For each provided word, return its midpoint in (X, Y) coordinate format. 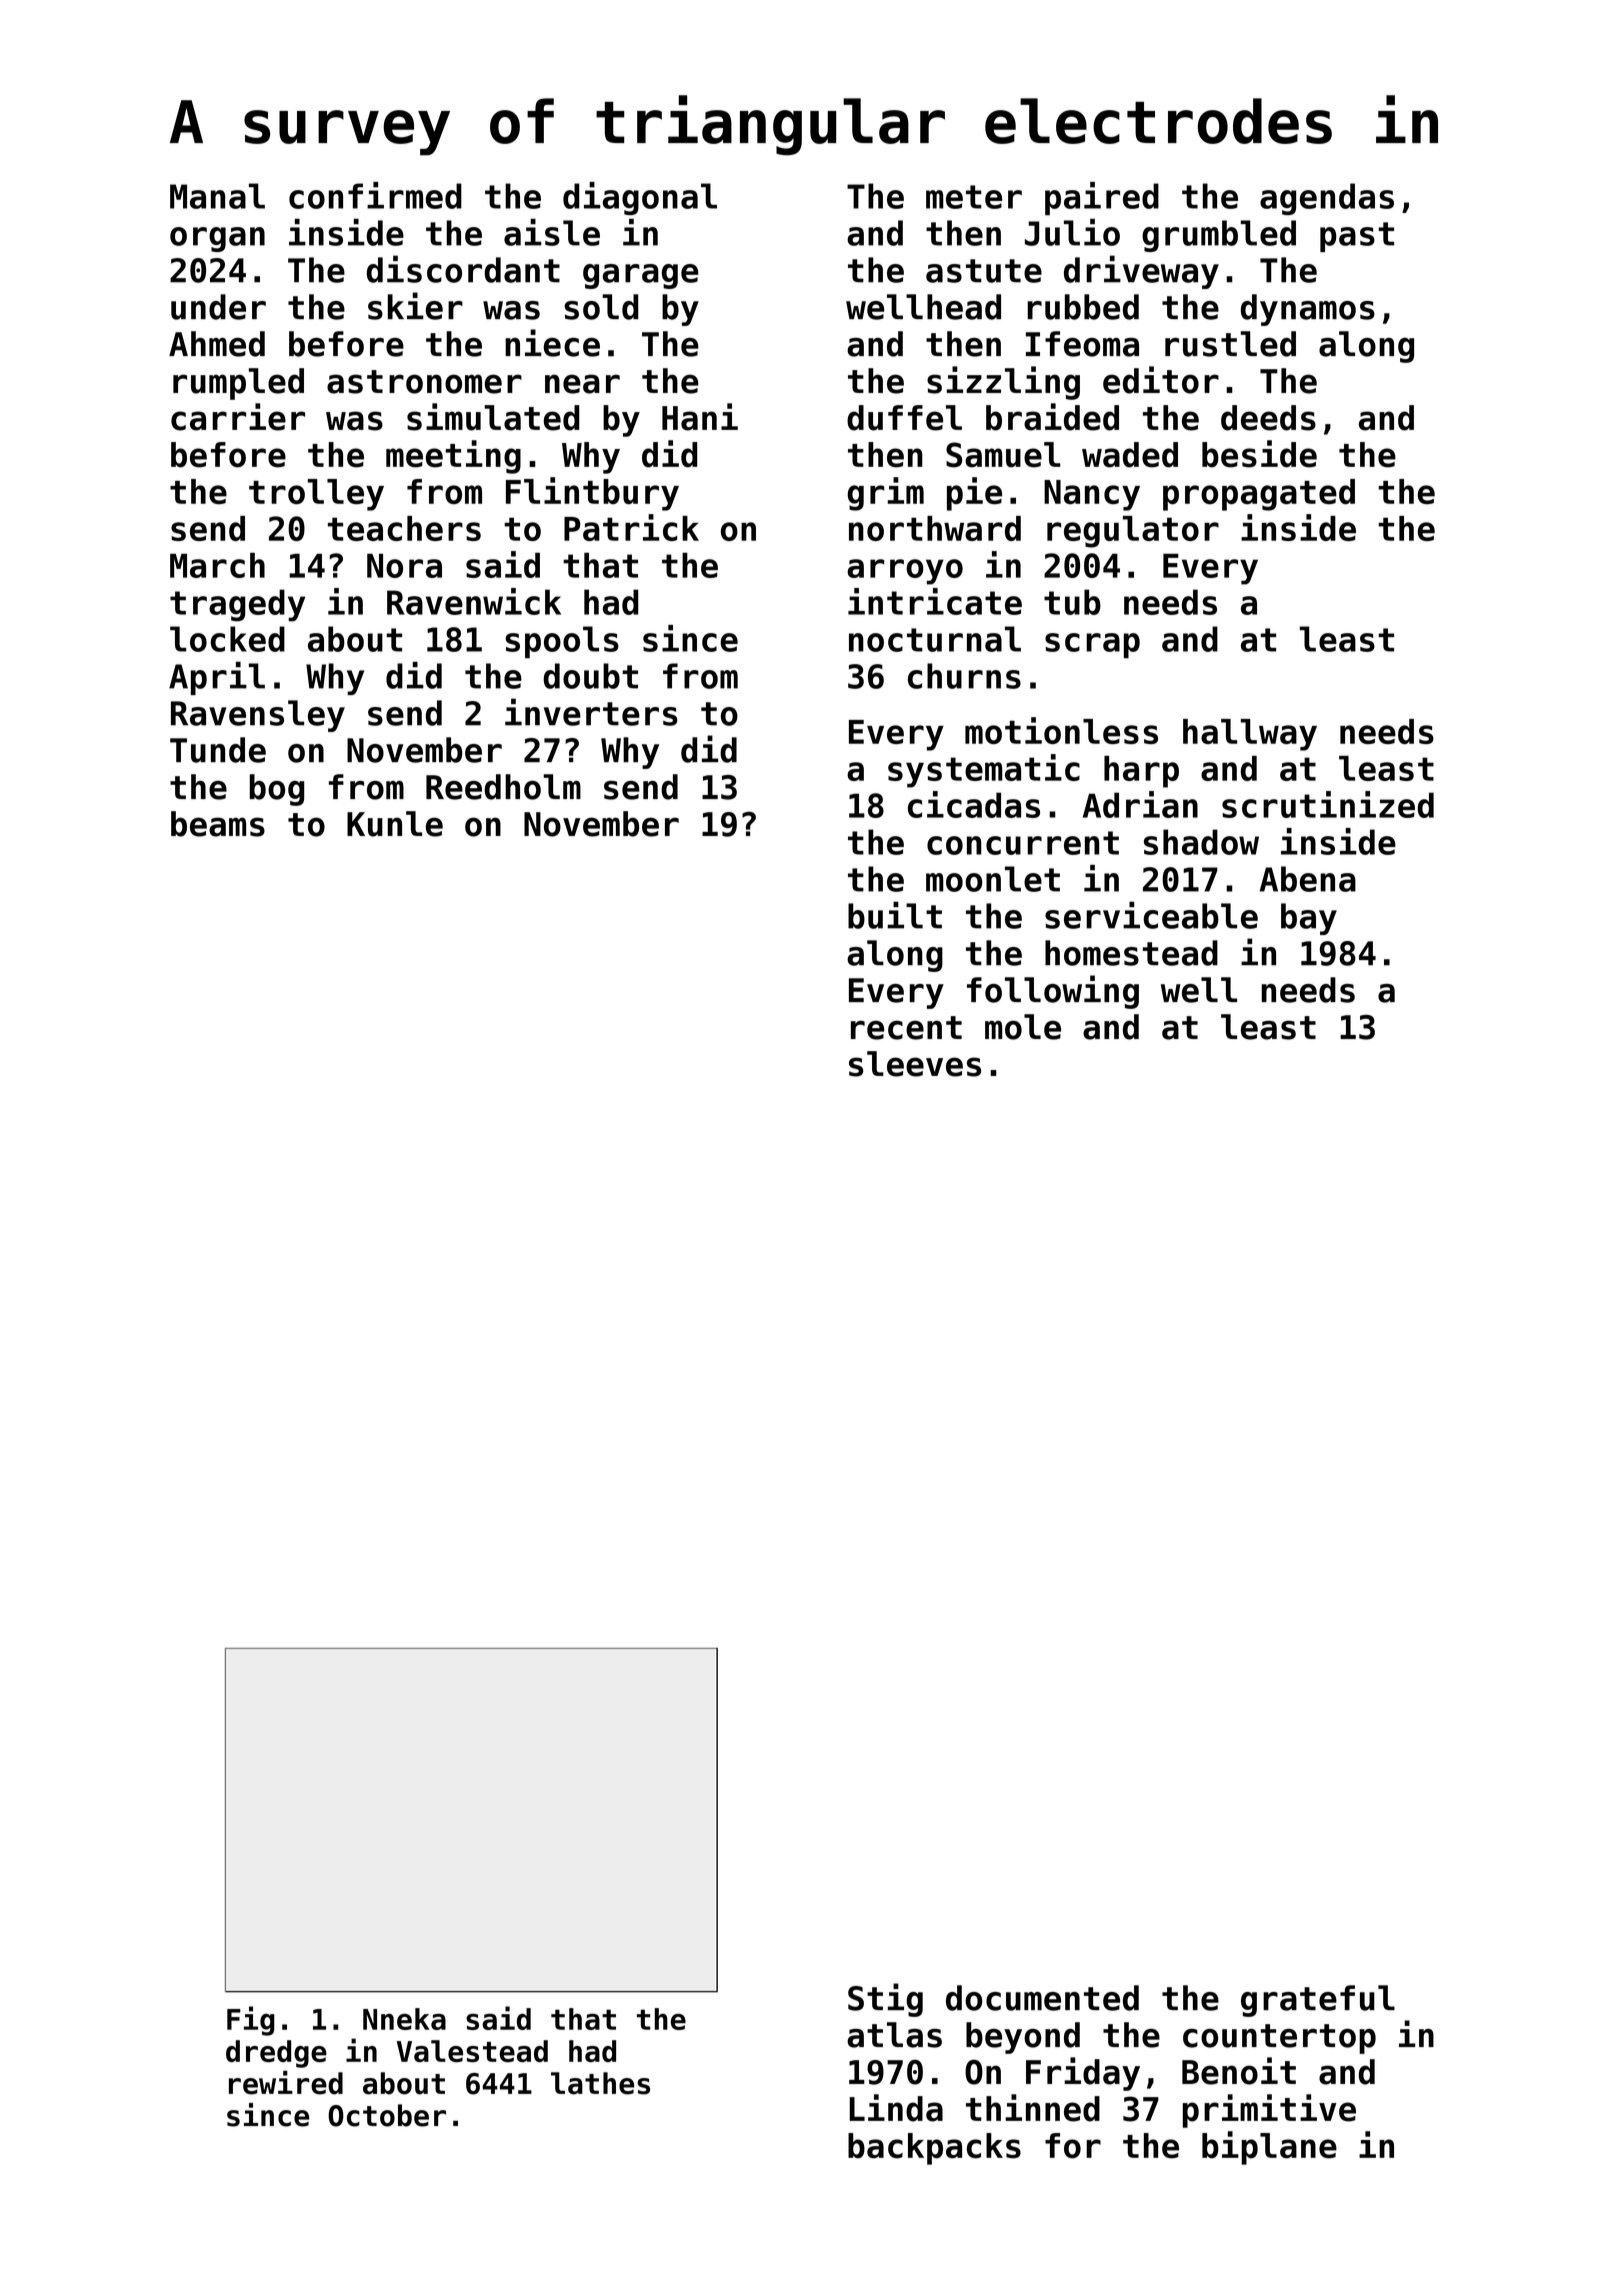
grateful (1318, 2001)
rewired (286, 2083)
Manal (217, 196)
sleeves (915, 1064)
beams (218, 824)
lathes (600, 2083)
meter (974, 197)
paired (1102, 198)
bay (1309, 919)
